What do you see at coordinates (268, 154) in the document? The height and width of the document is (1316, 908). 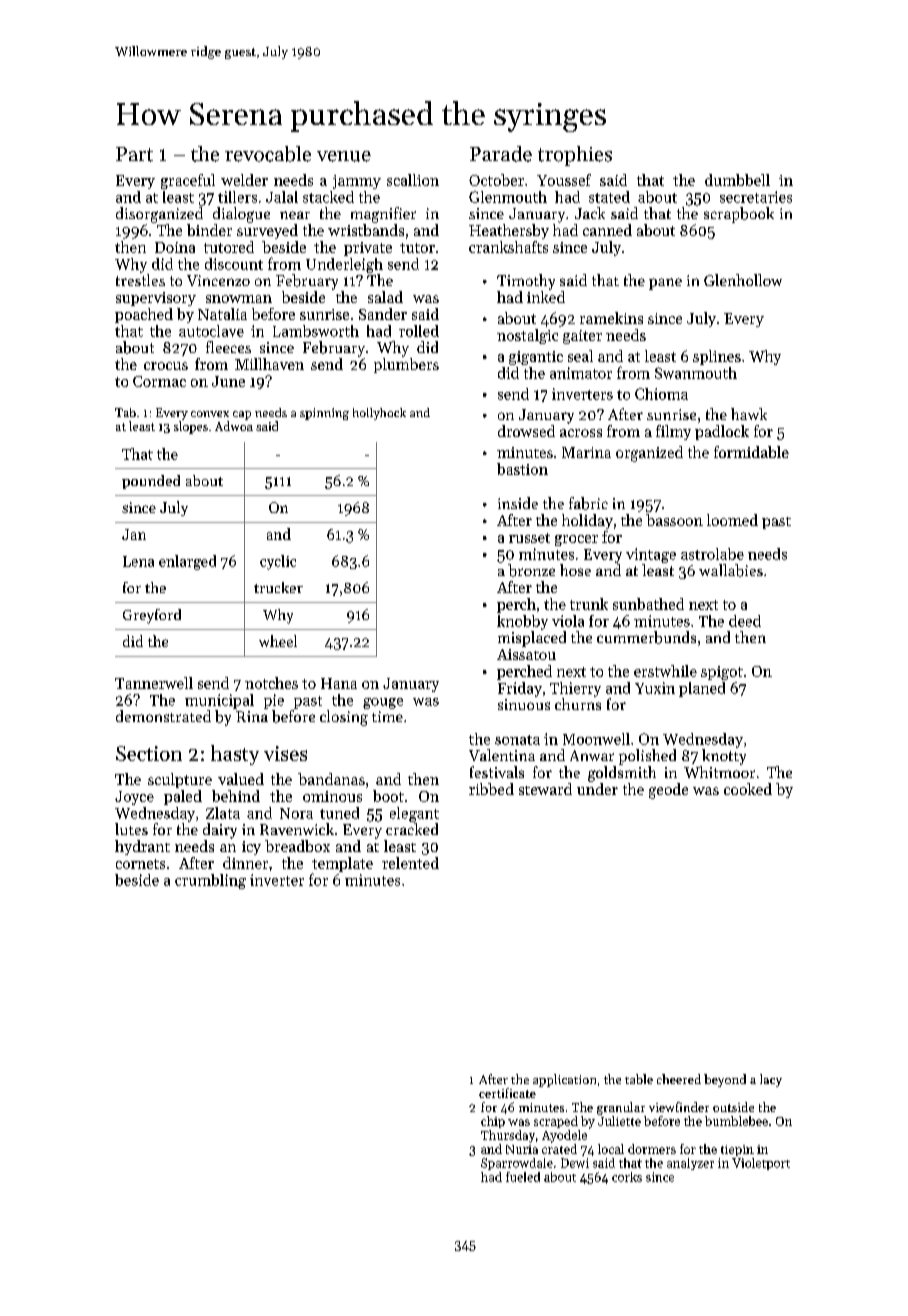 I see `revocable` at bounding box center [268, 154].
